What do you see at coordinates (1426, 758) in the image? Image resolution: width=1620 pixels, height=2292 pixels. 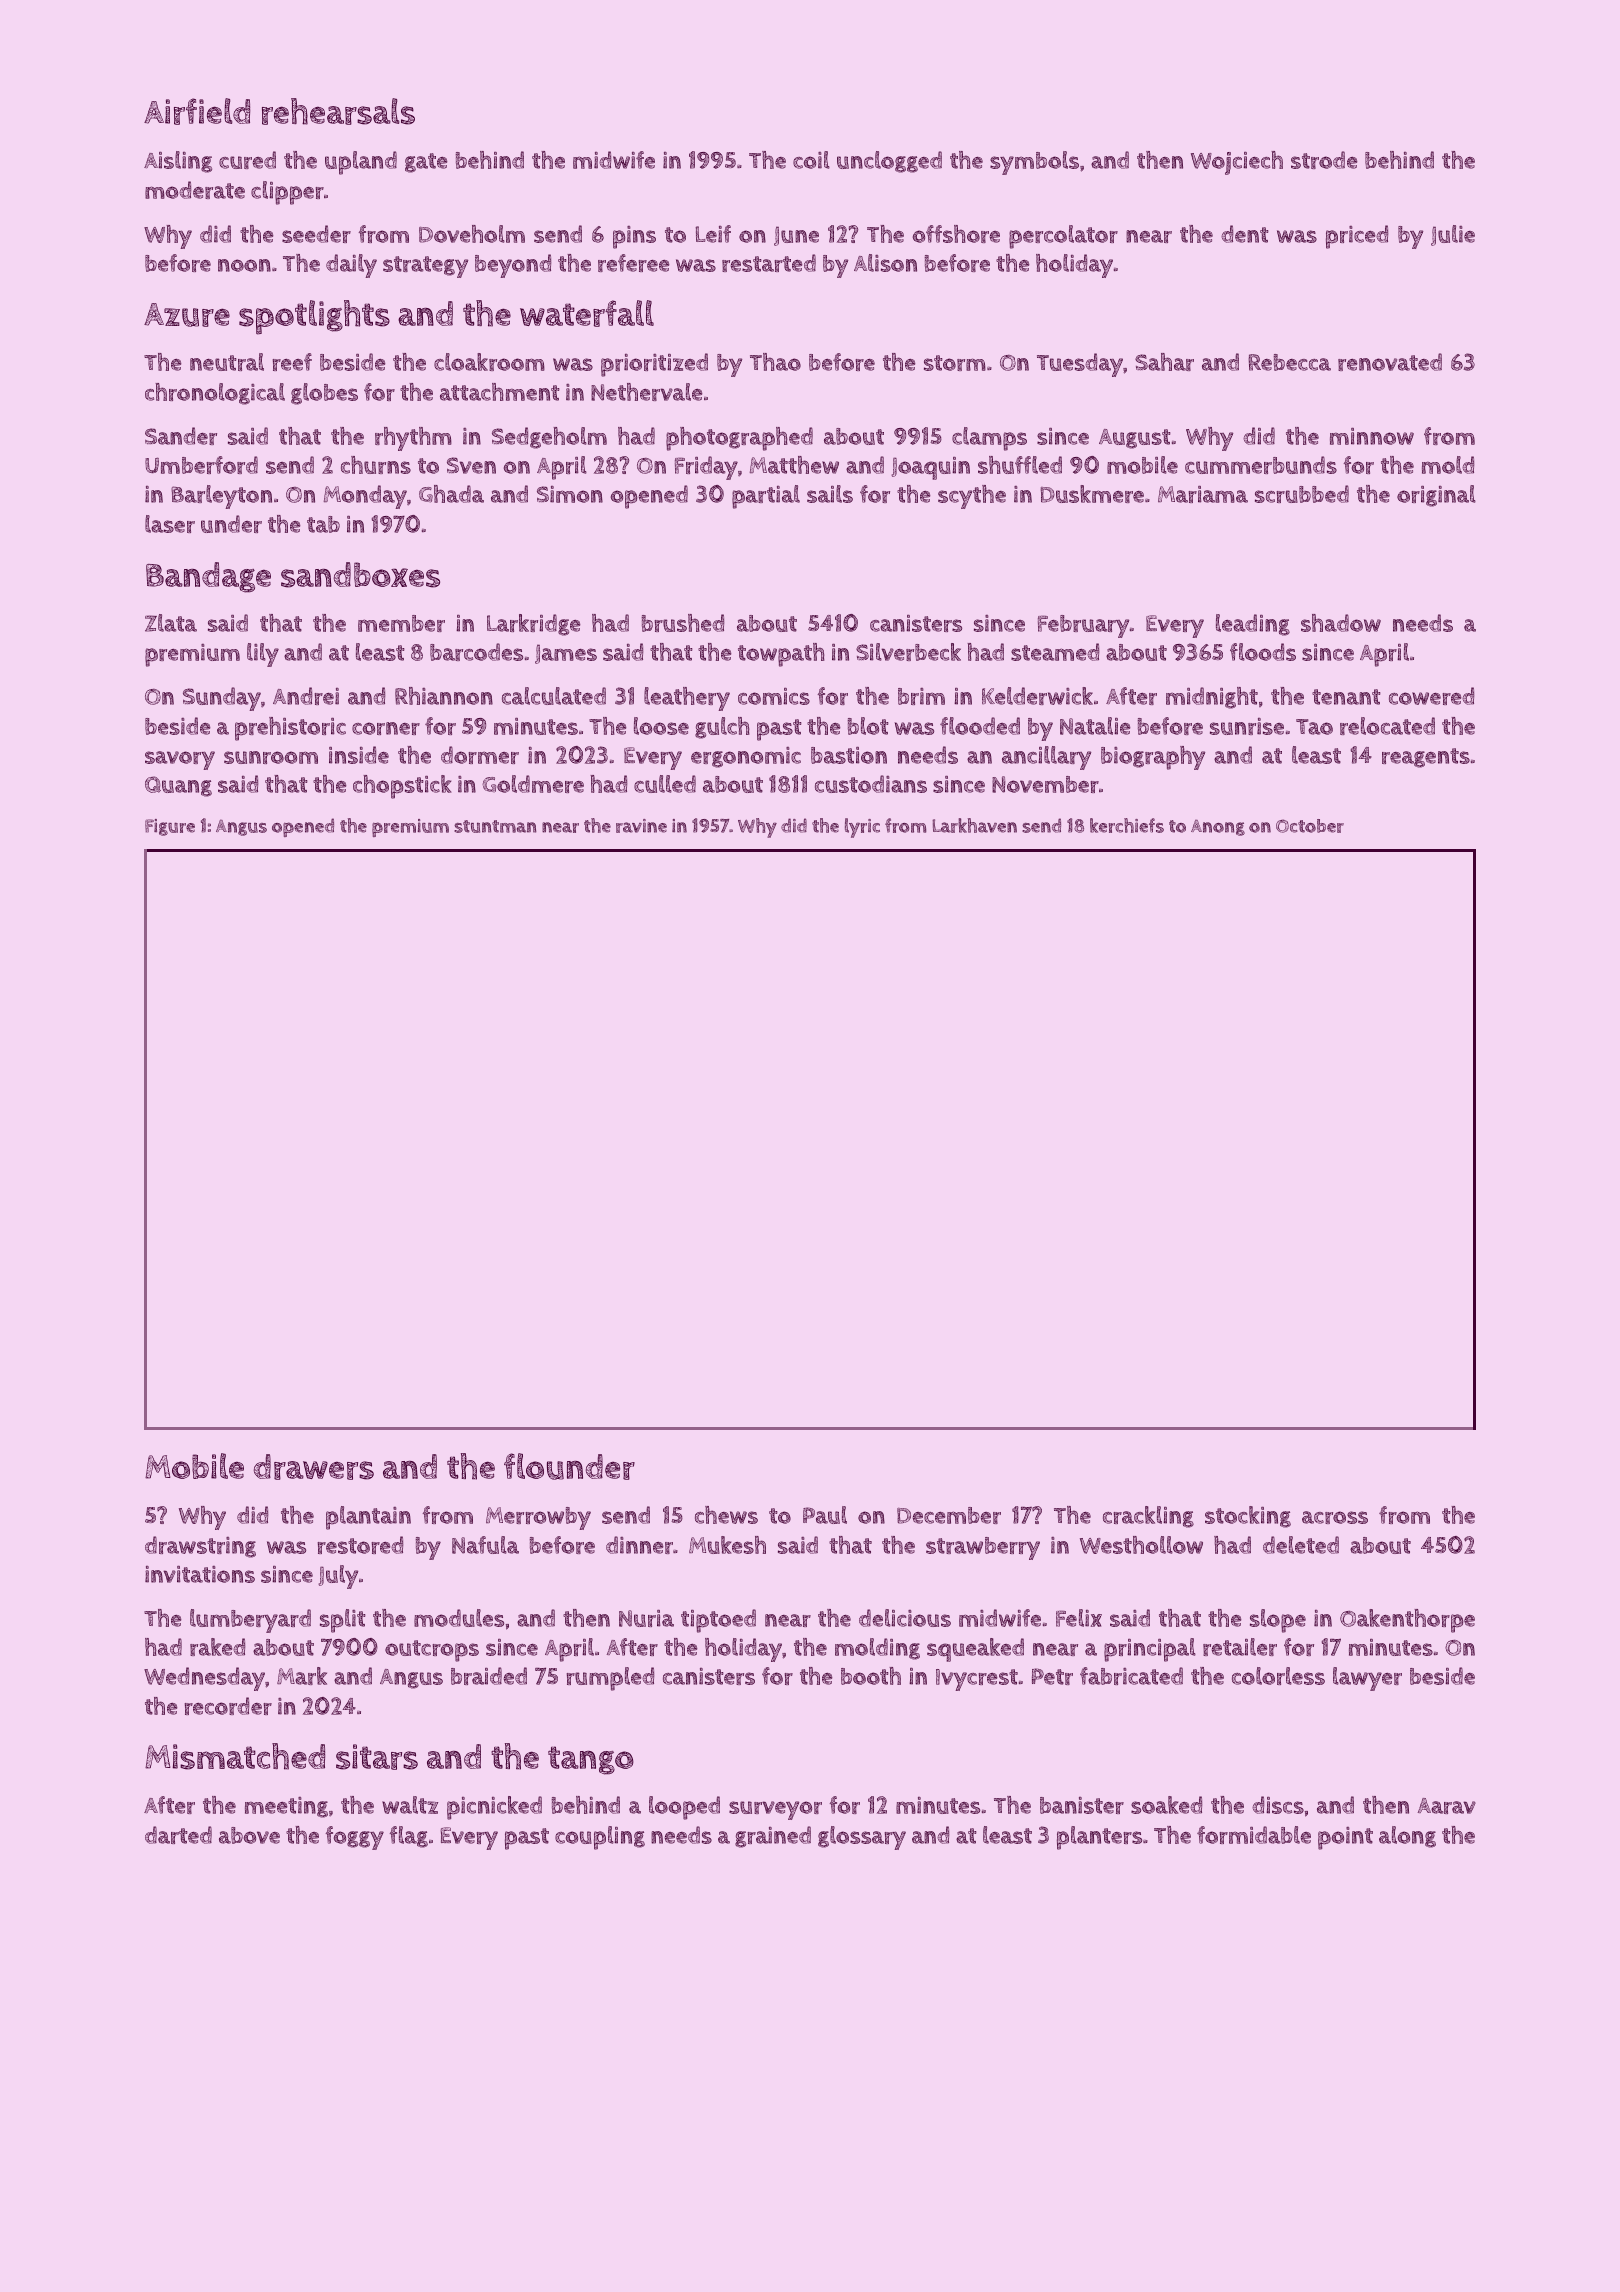 I see `reagents` at bounding box center [1426, 758].
